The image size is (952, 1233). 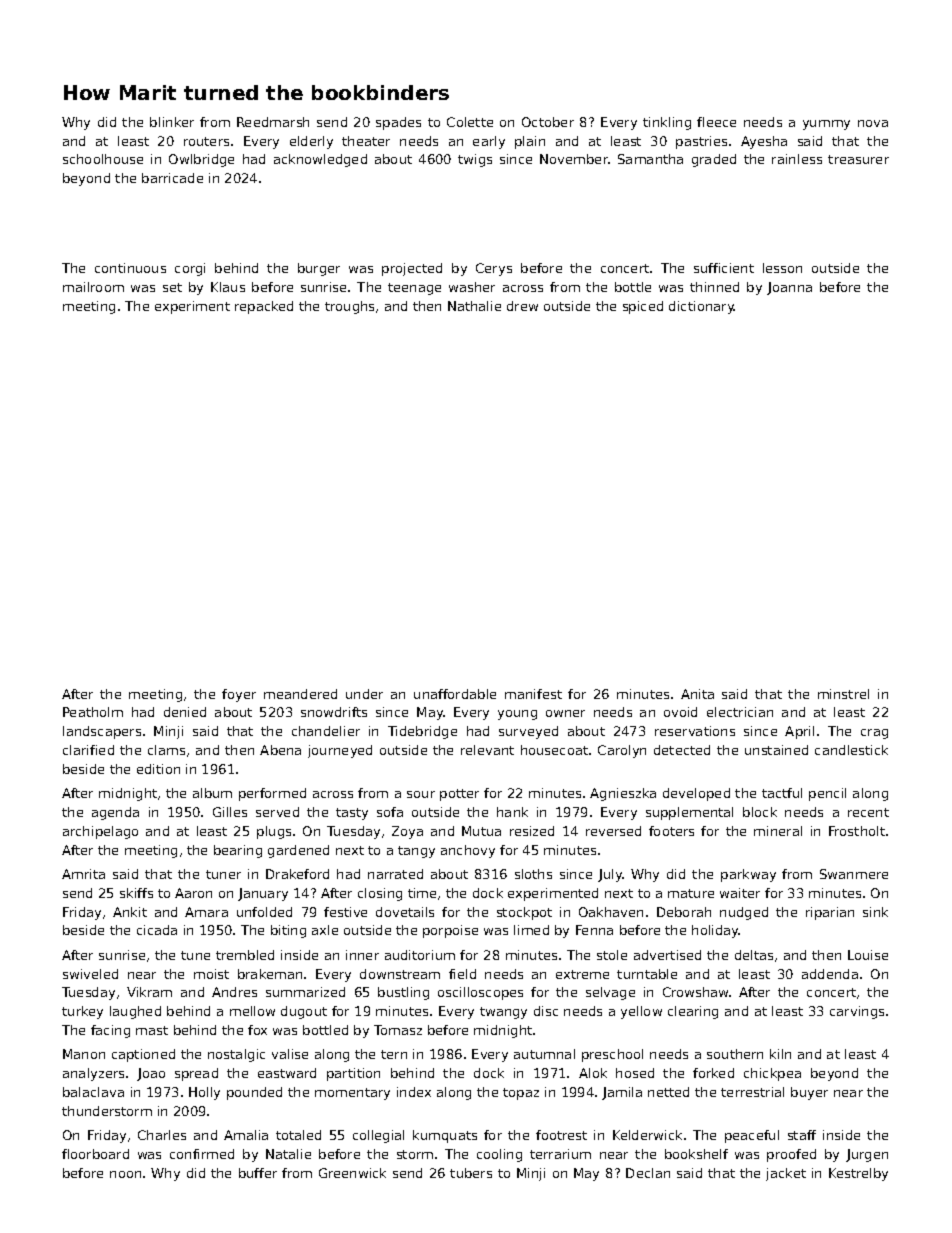 What do you see at coordinates (455, 694) in the document?
I see `unaffordable` at bounding box center [455, 694].
